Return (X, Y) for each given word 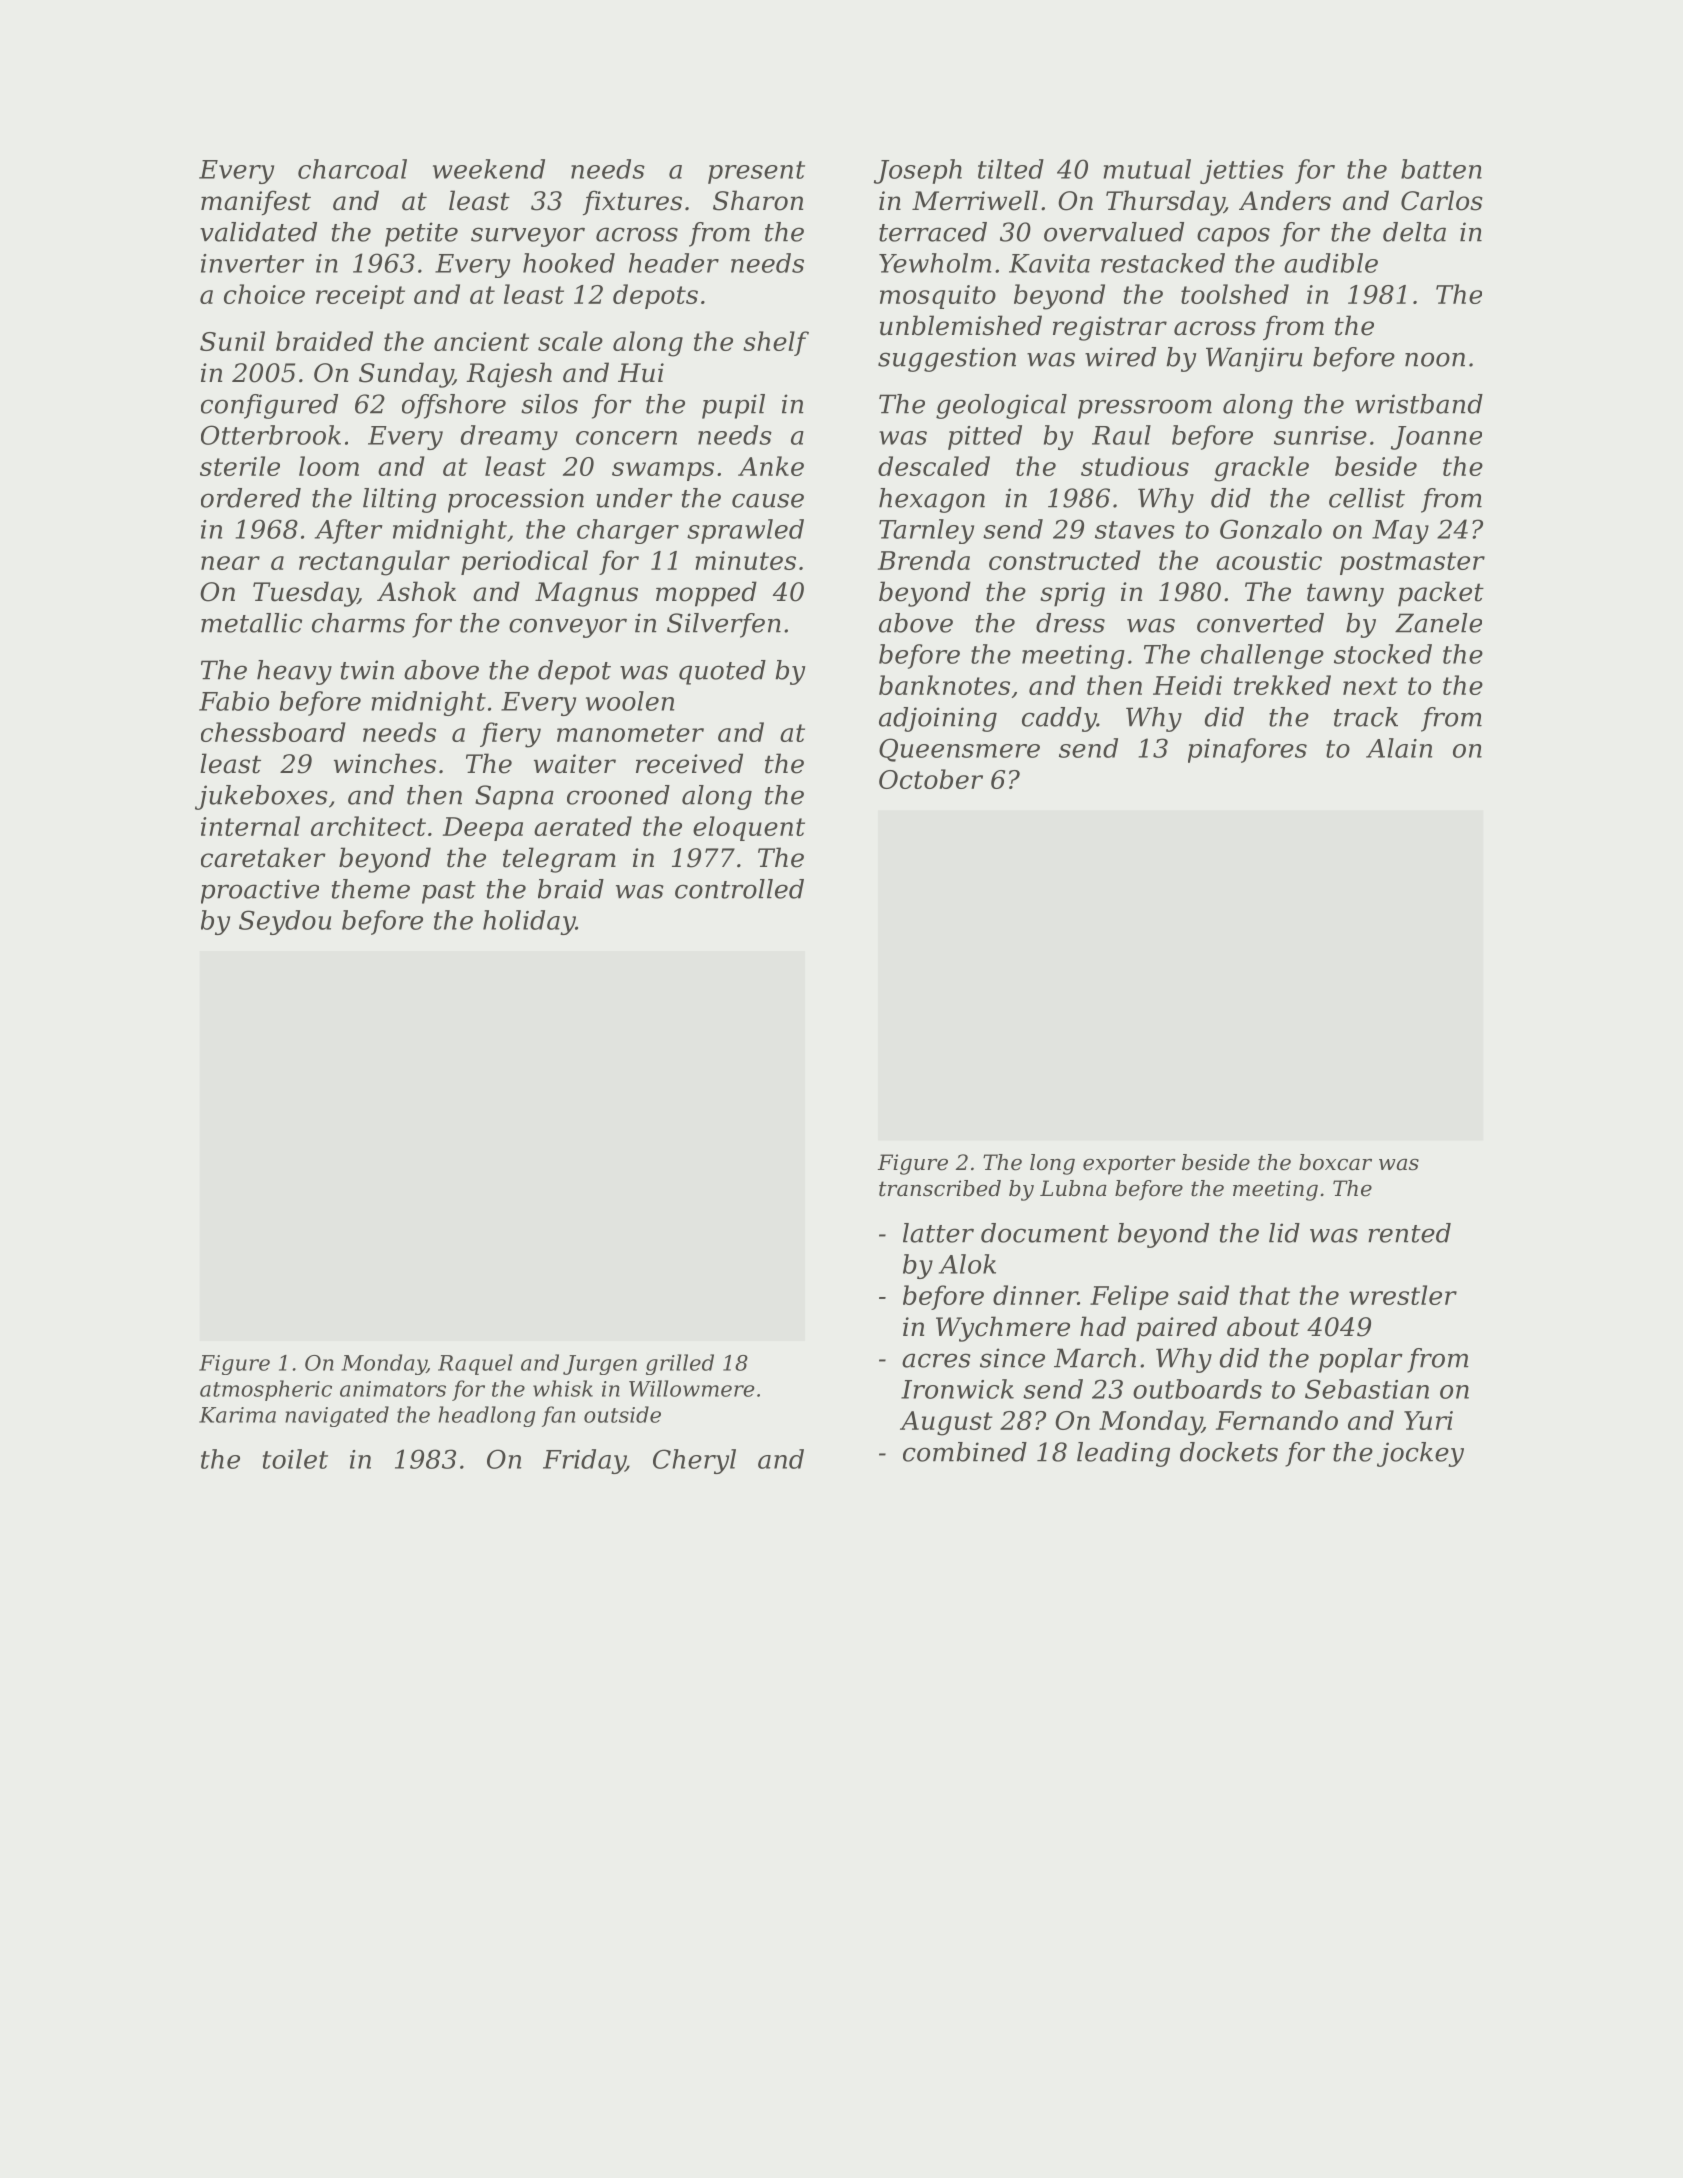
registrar (1110, 328)
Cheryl (694, 1461)
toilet (295, 1459)
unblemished (961, 325)
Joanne (1436, 438)
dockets (1229, 1452)
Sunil (232, 341)
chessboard (273, 732)
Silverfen (724, 625)
